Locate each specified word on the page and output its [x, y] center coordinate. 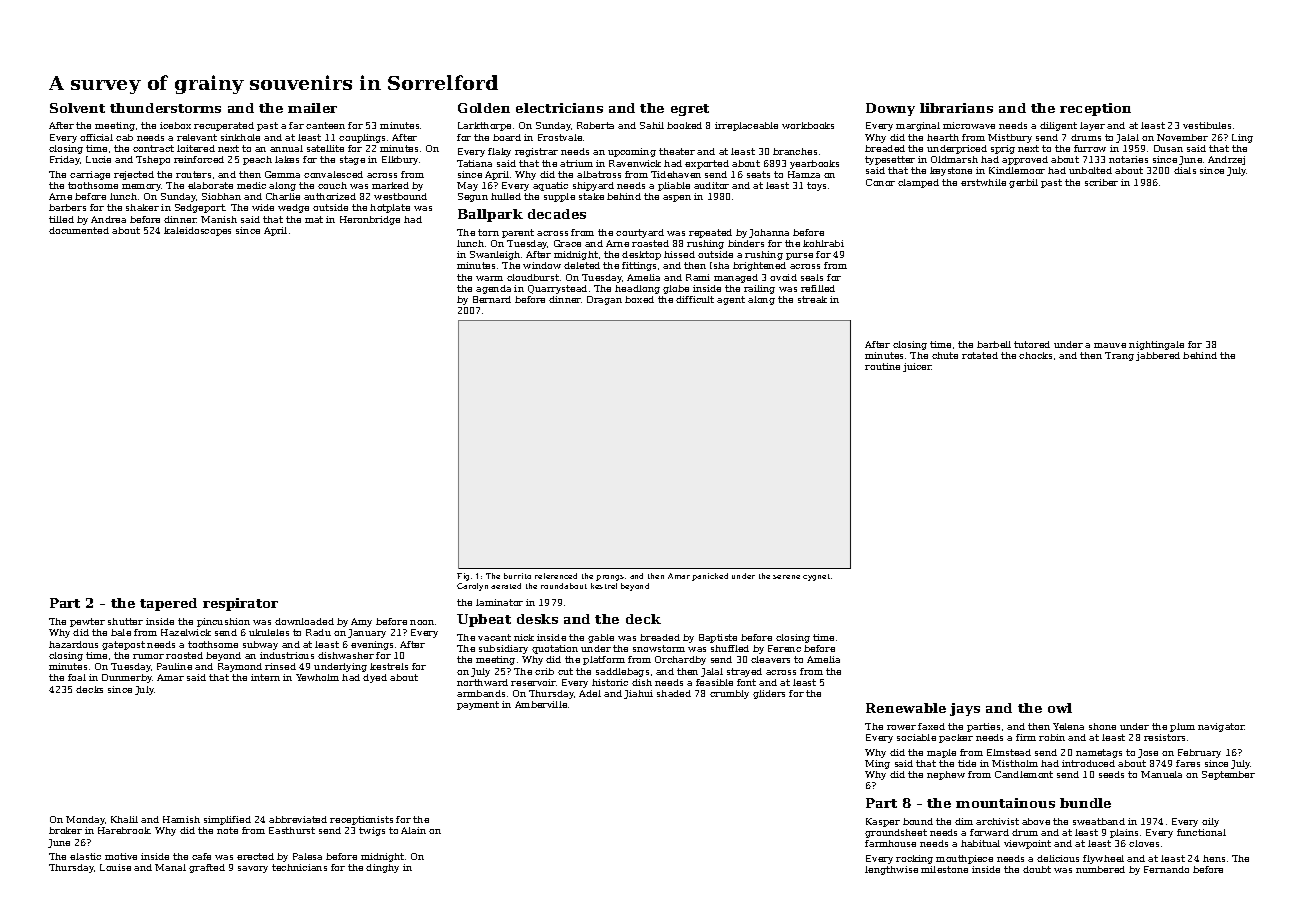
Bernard [492, 299]
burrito [517, 576]
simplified [227, 820]
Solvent [77, 108]
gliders [769, 694]
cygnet [816, 577]
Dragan [604, 300]
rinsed [280, 666]
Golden [484, 108]
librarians [956, 108]
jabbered [1158, 356]
